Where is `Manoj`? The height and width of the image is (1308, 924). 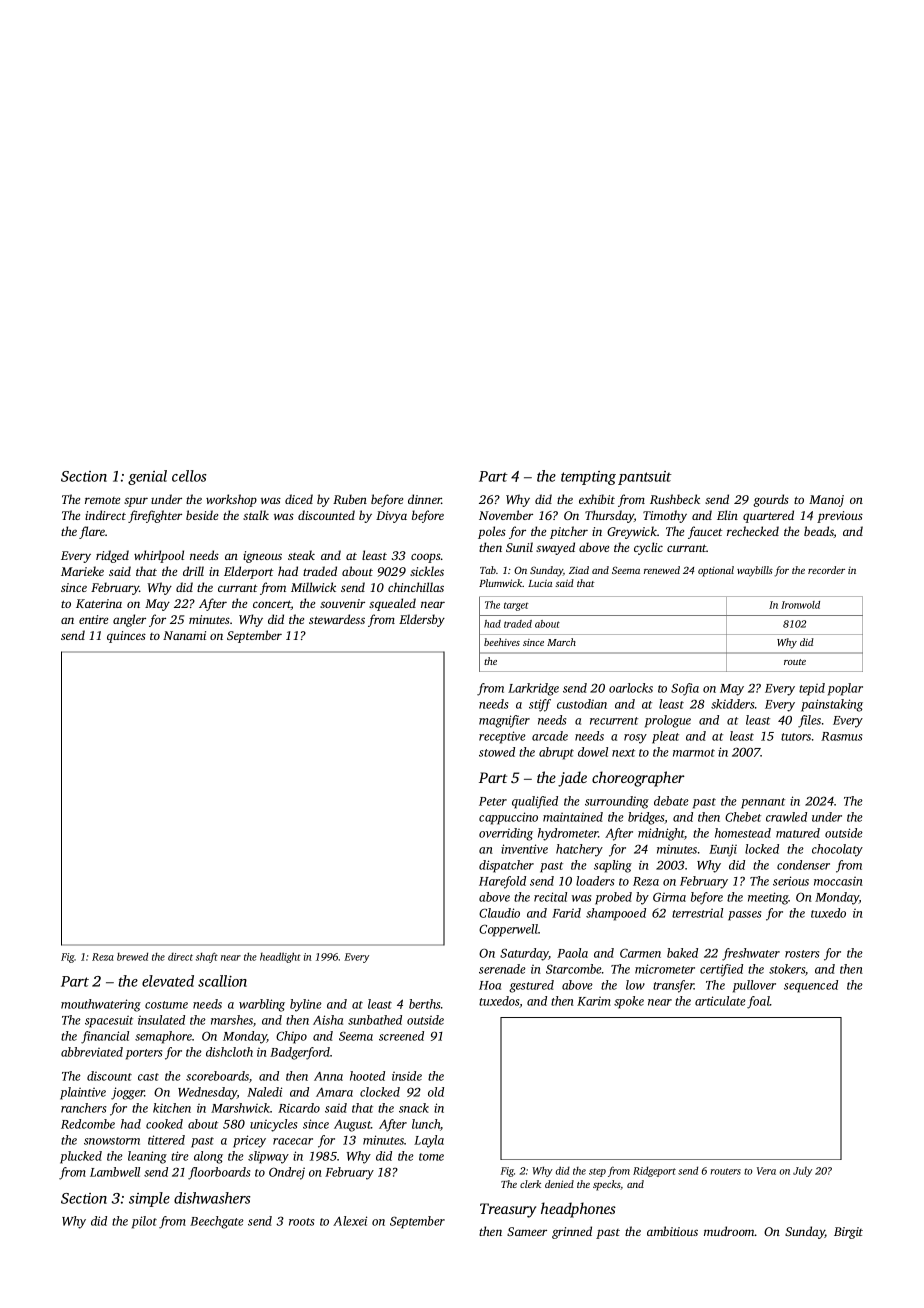 Manoj is located at coordinates (826, 501).
